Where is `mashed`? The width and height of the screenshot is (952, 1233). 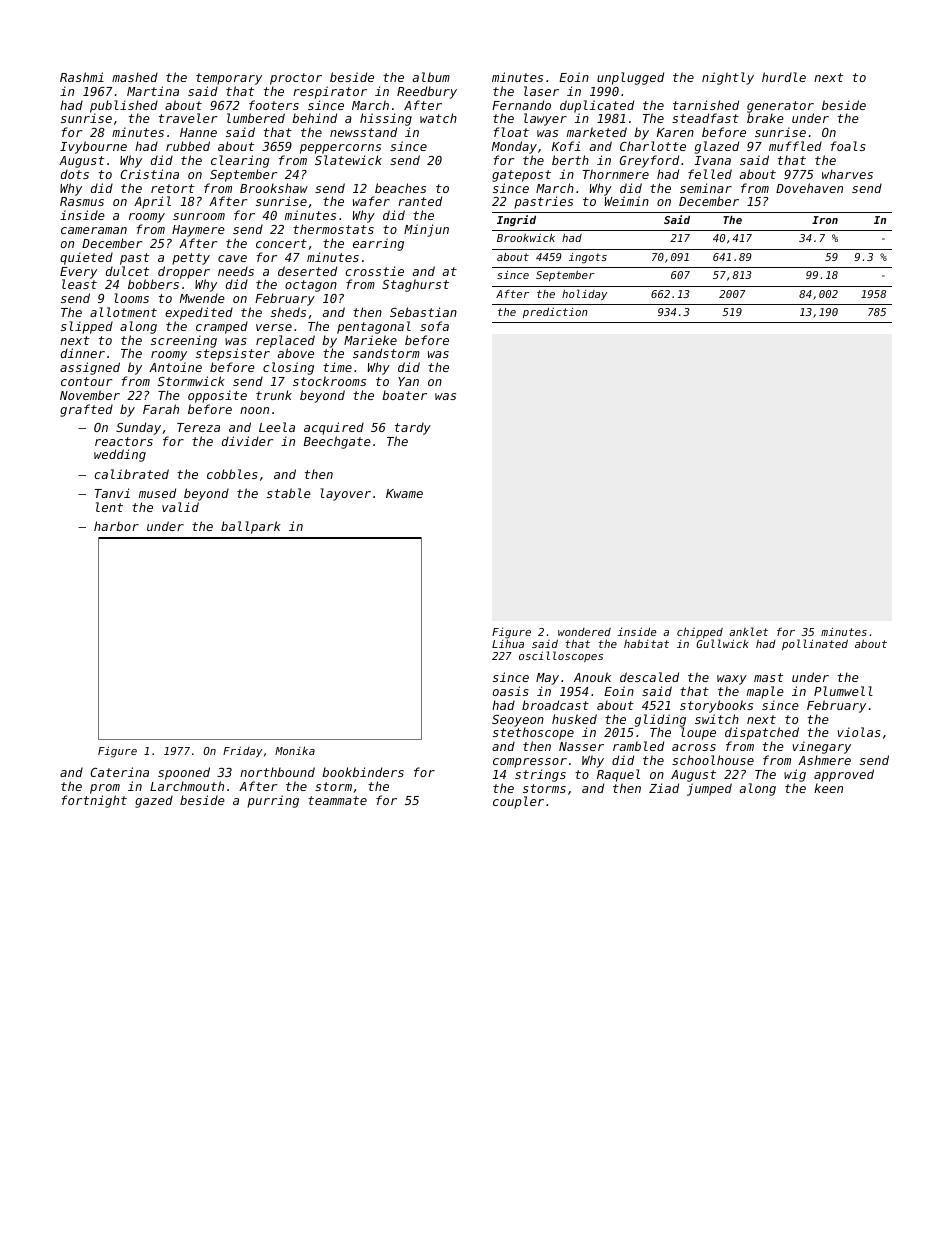 mashed is located at coordinates (135, 77).
